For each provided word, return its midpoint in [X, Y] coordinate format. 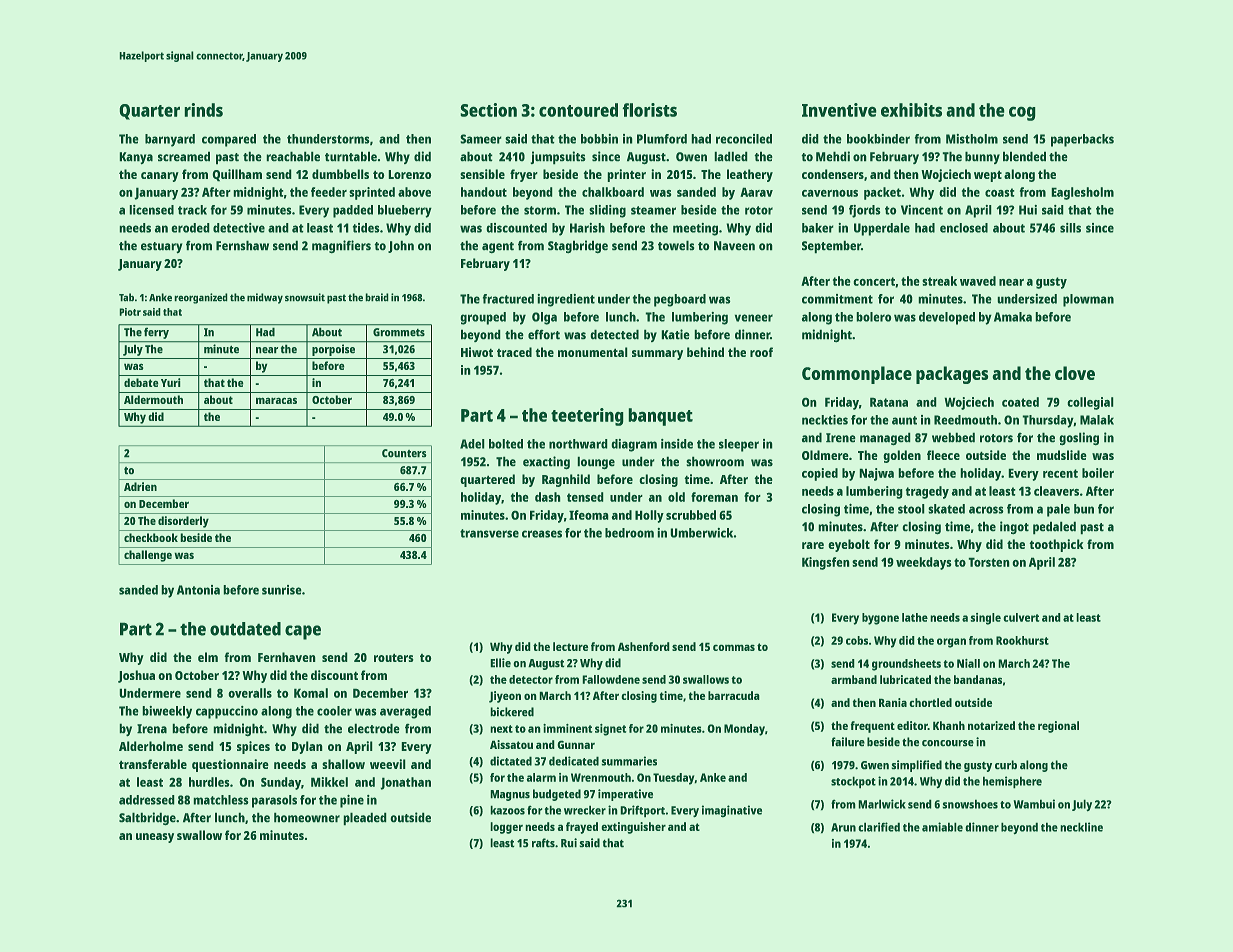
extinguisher [634, 828]
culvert [1021, 617]
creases [542, 534]
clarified [879, 827]
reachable [293, 156]
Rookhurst [1022, 640]
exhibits [911, 110]
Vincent [922, 210]
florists [650, 110]
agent [498, 247]
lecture [570, 646]
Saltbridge [147, 818]
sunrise [281, 590]
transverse [489, 533]
